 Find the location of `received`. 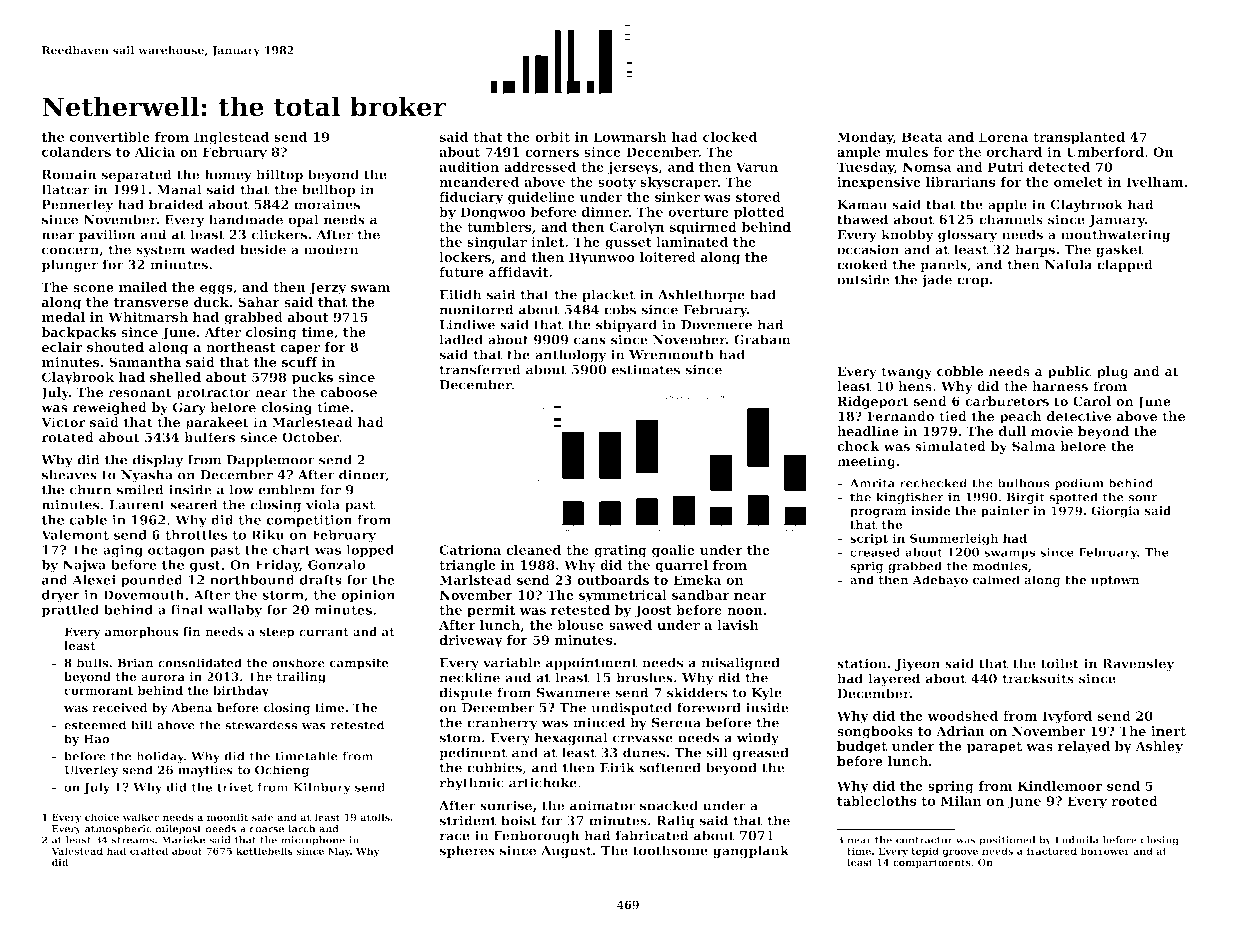

received is located at coordinates (120, 708).
